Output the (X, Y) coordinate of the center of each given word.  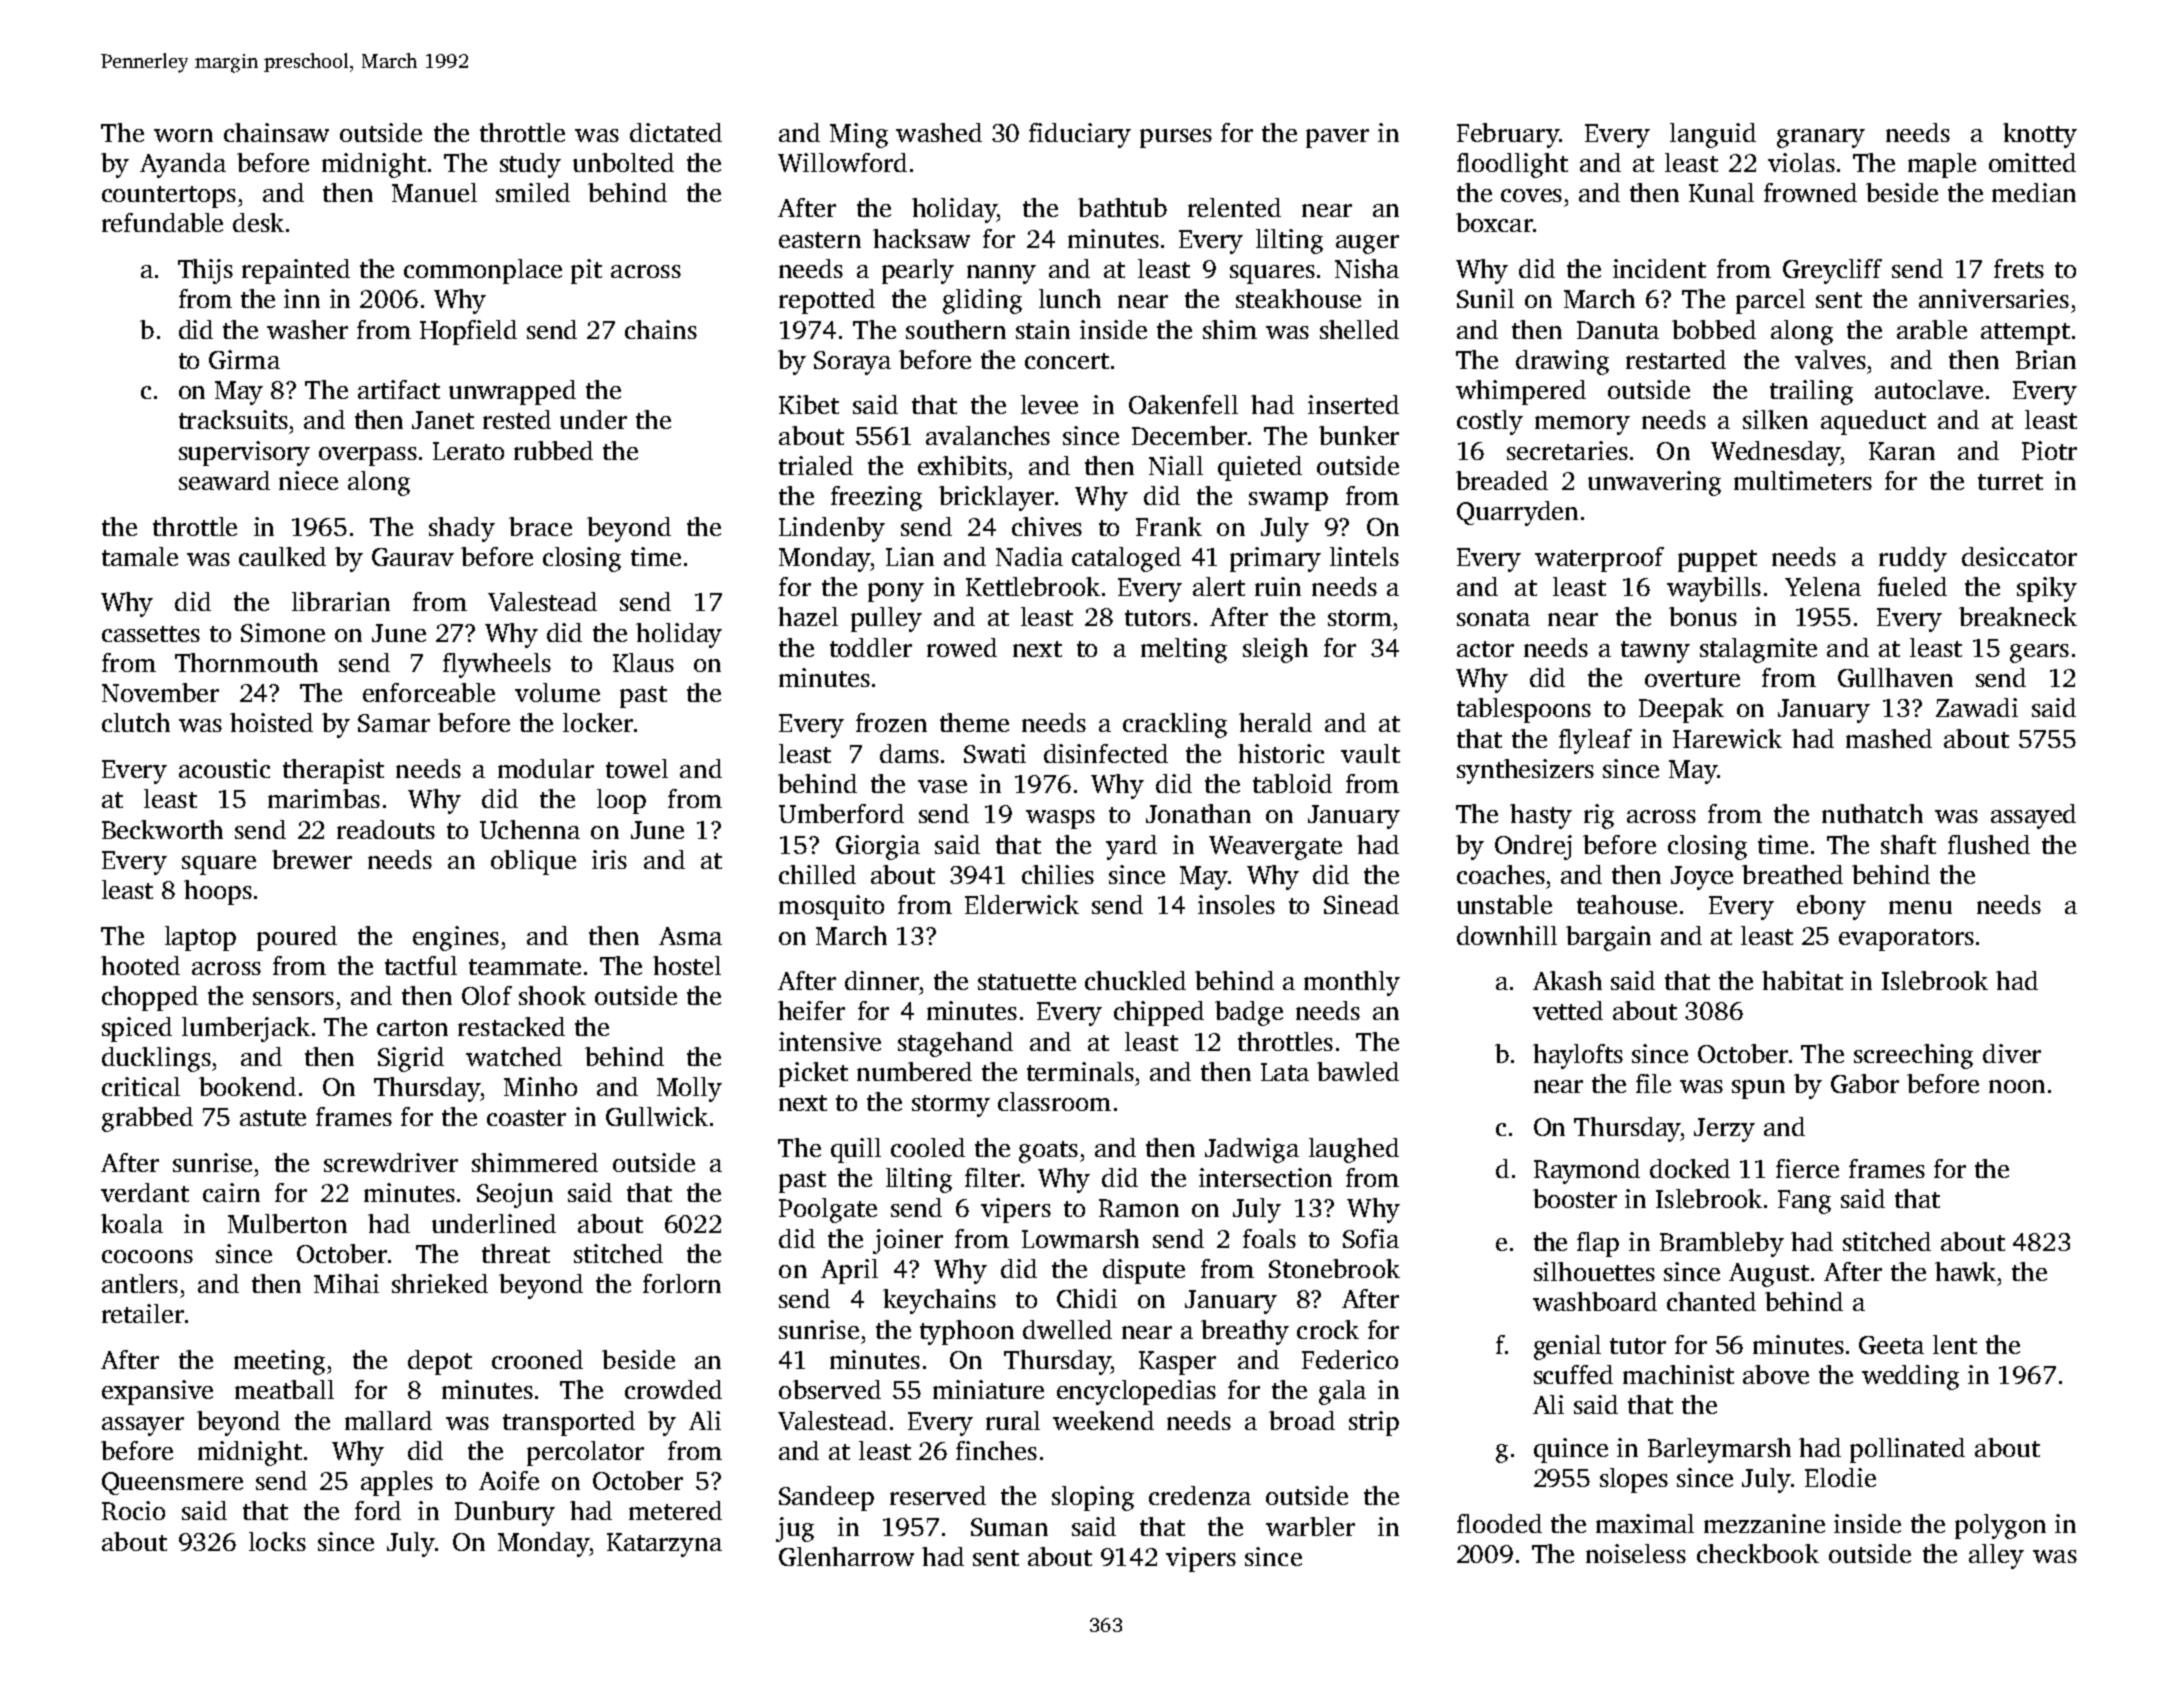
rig (1599, 816)
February (1508, 135)
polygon (2000, 1526)
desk (258, 222)
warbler (1310, 1526)
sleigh (1275, 650)
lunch (1070, 298)
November (160, 692)
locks (277, 1541)
